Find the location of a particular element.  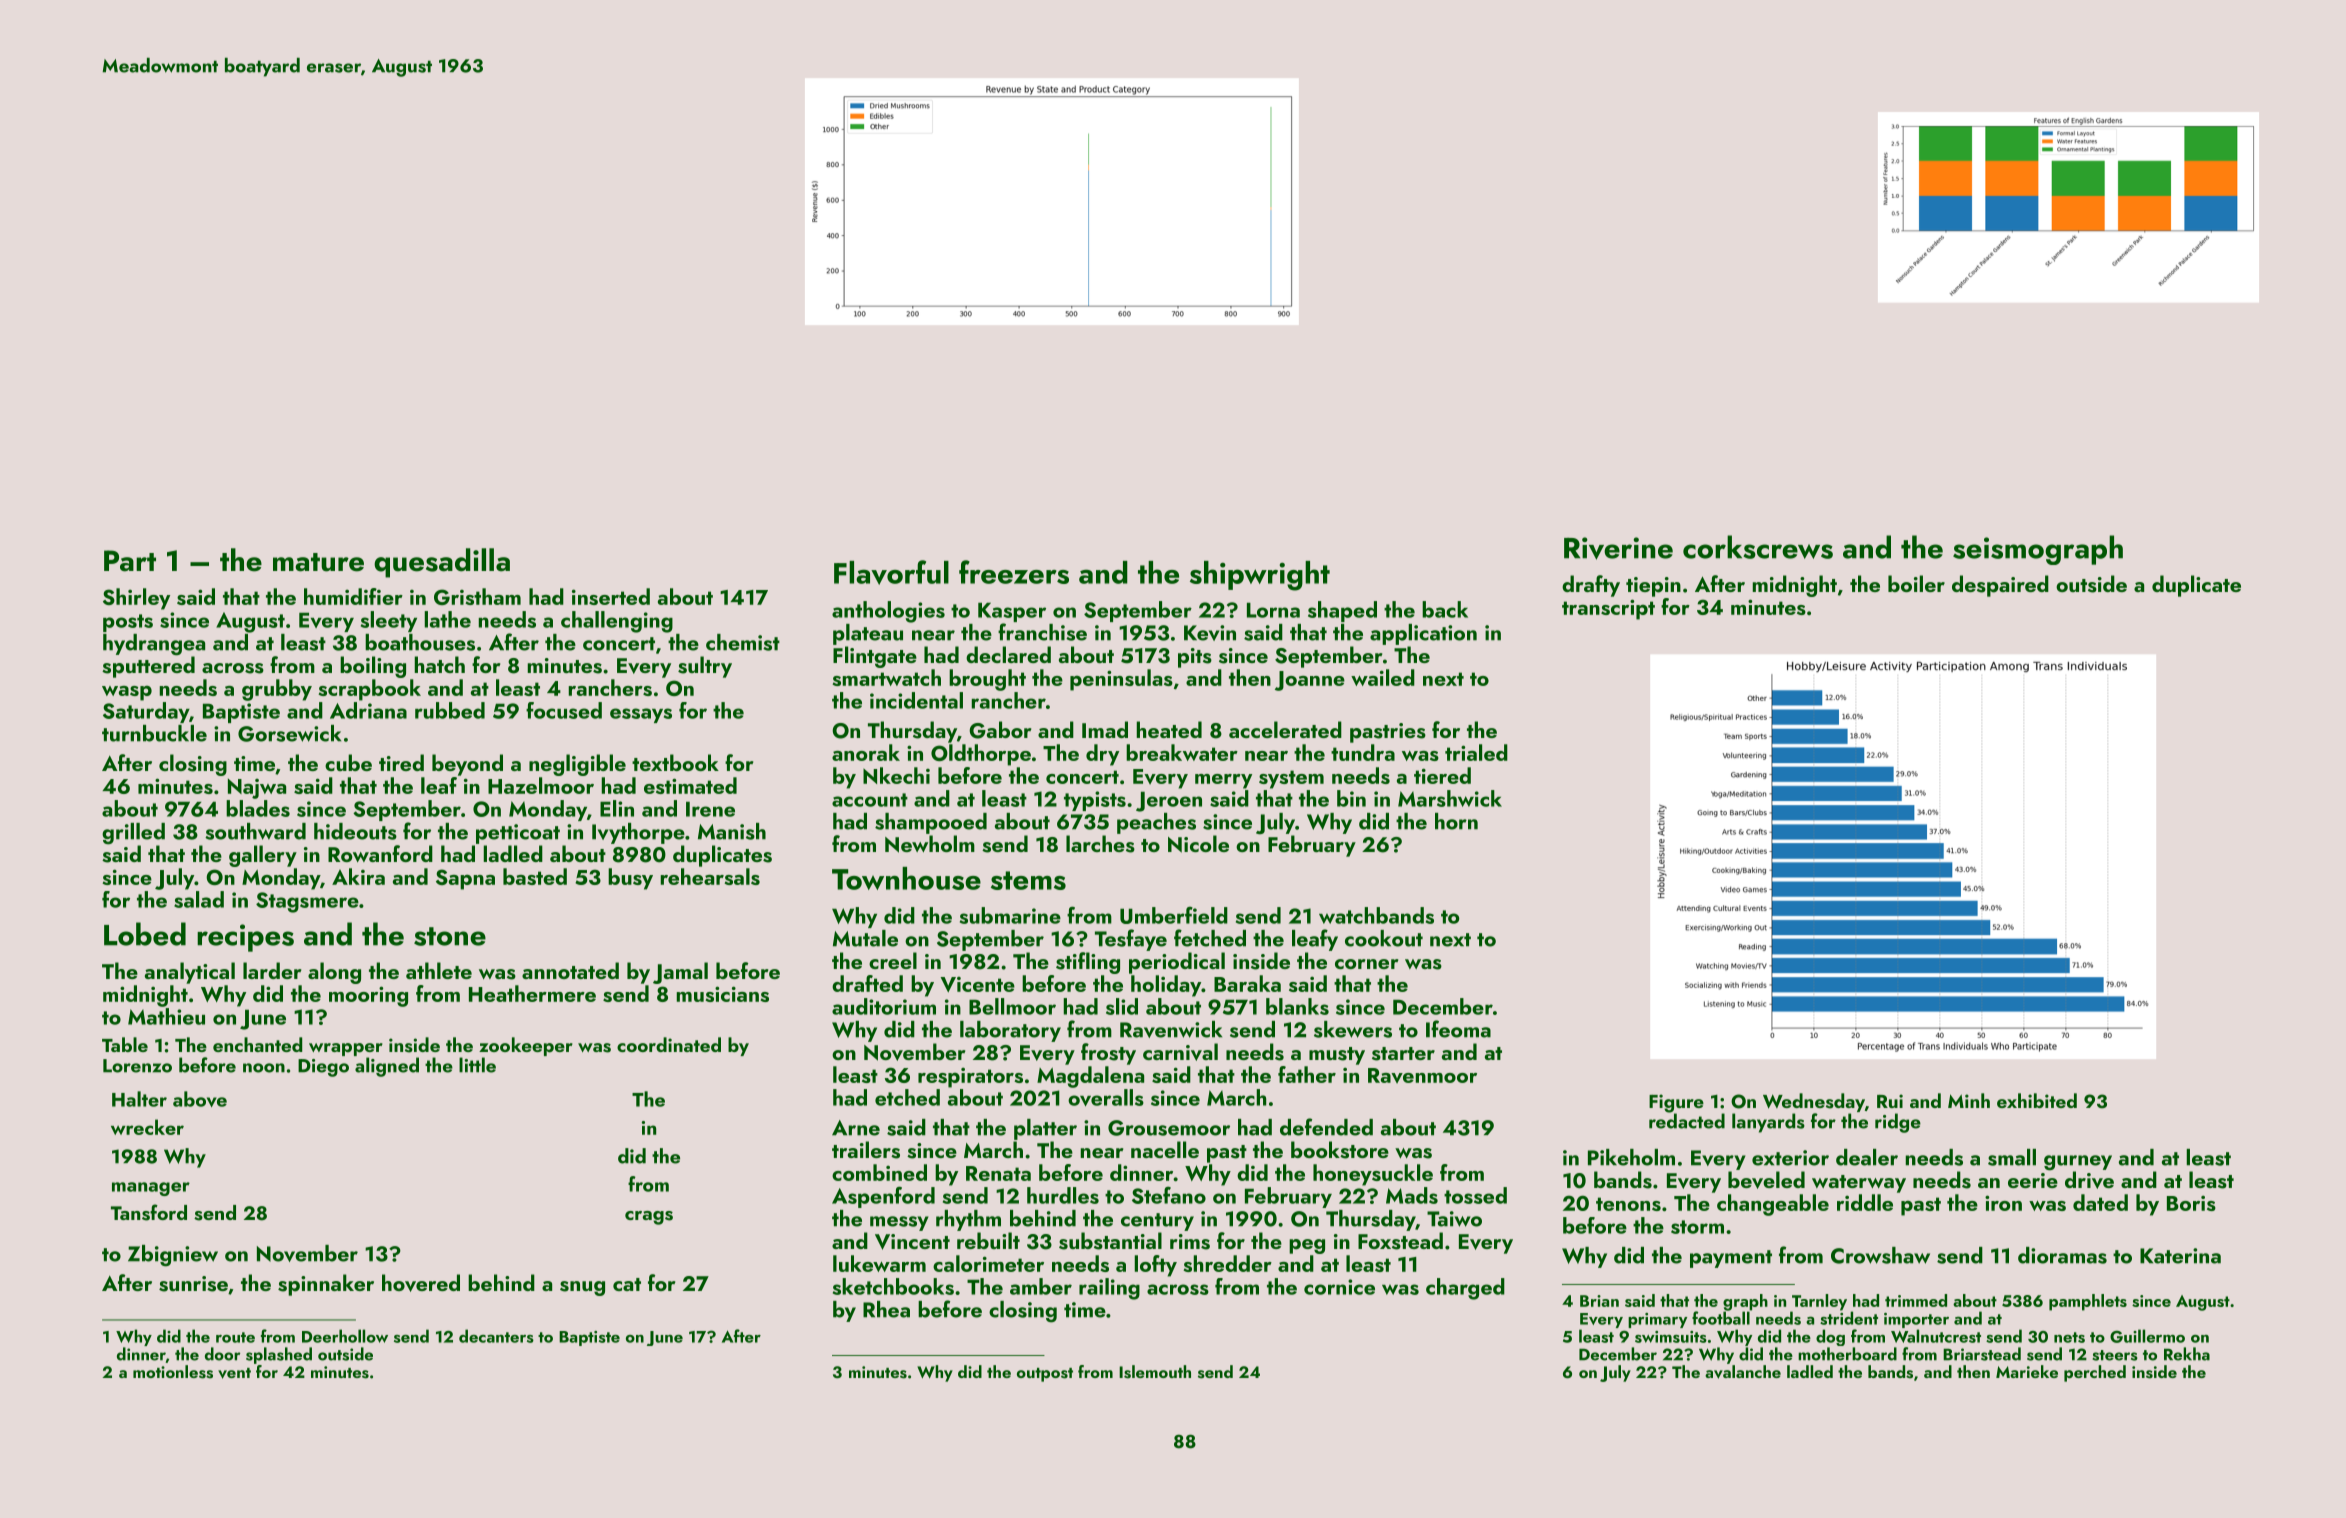

essays is located at coordinates (641, 715).
